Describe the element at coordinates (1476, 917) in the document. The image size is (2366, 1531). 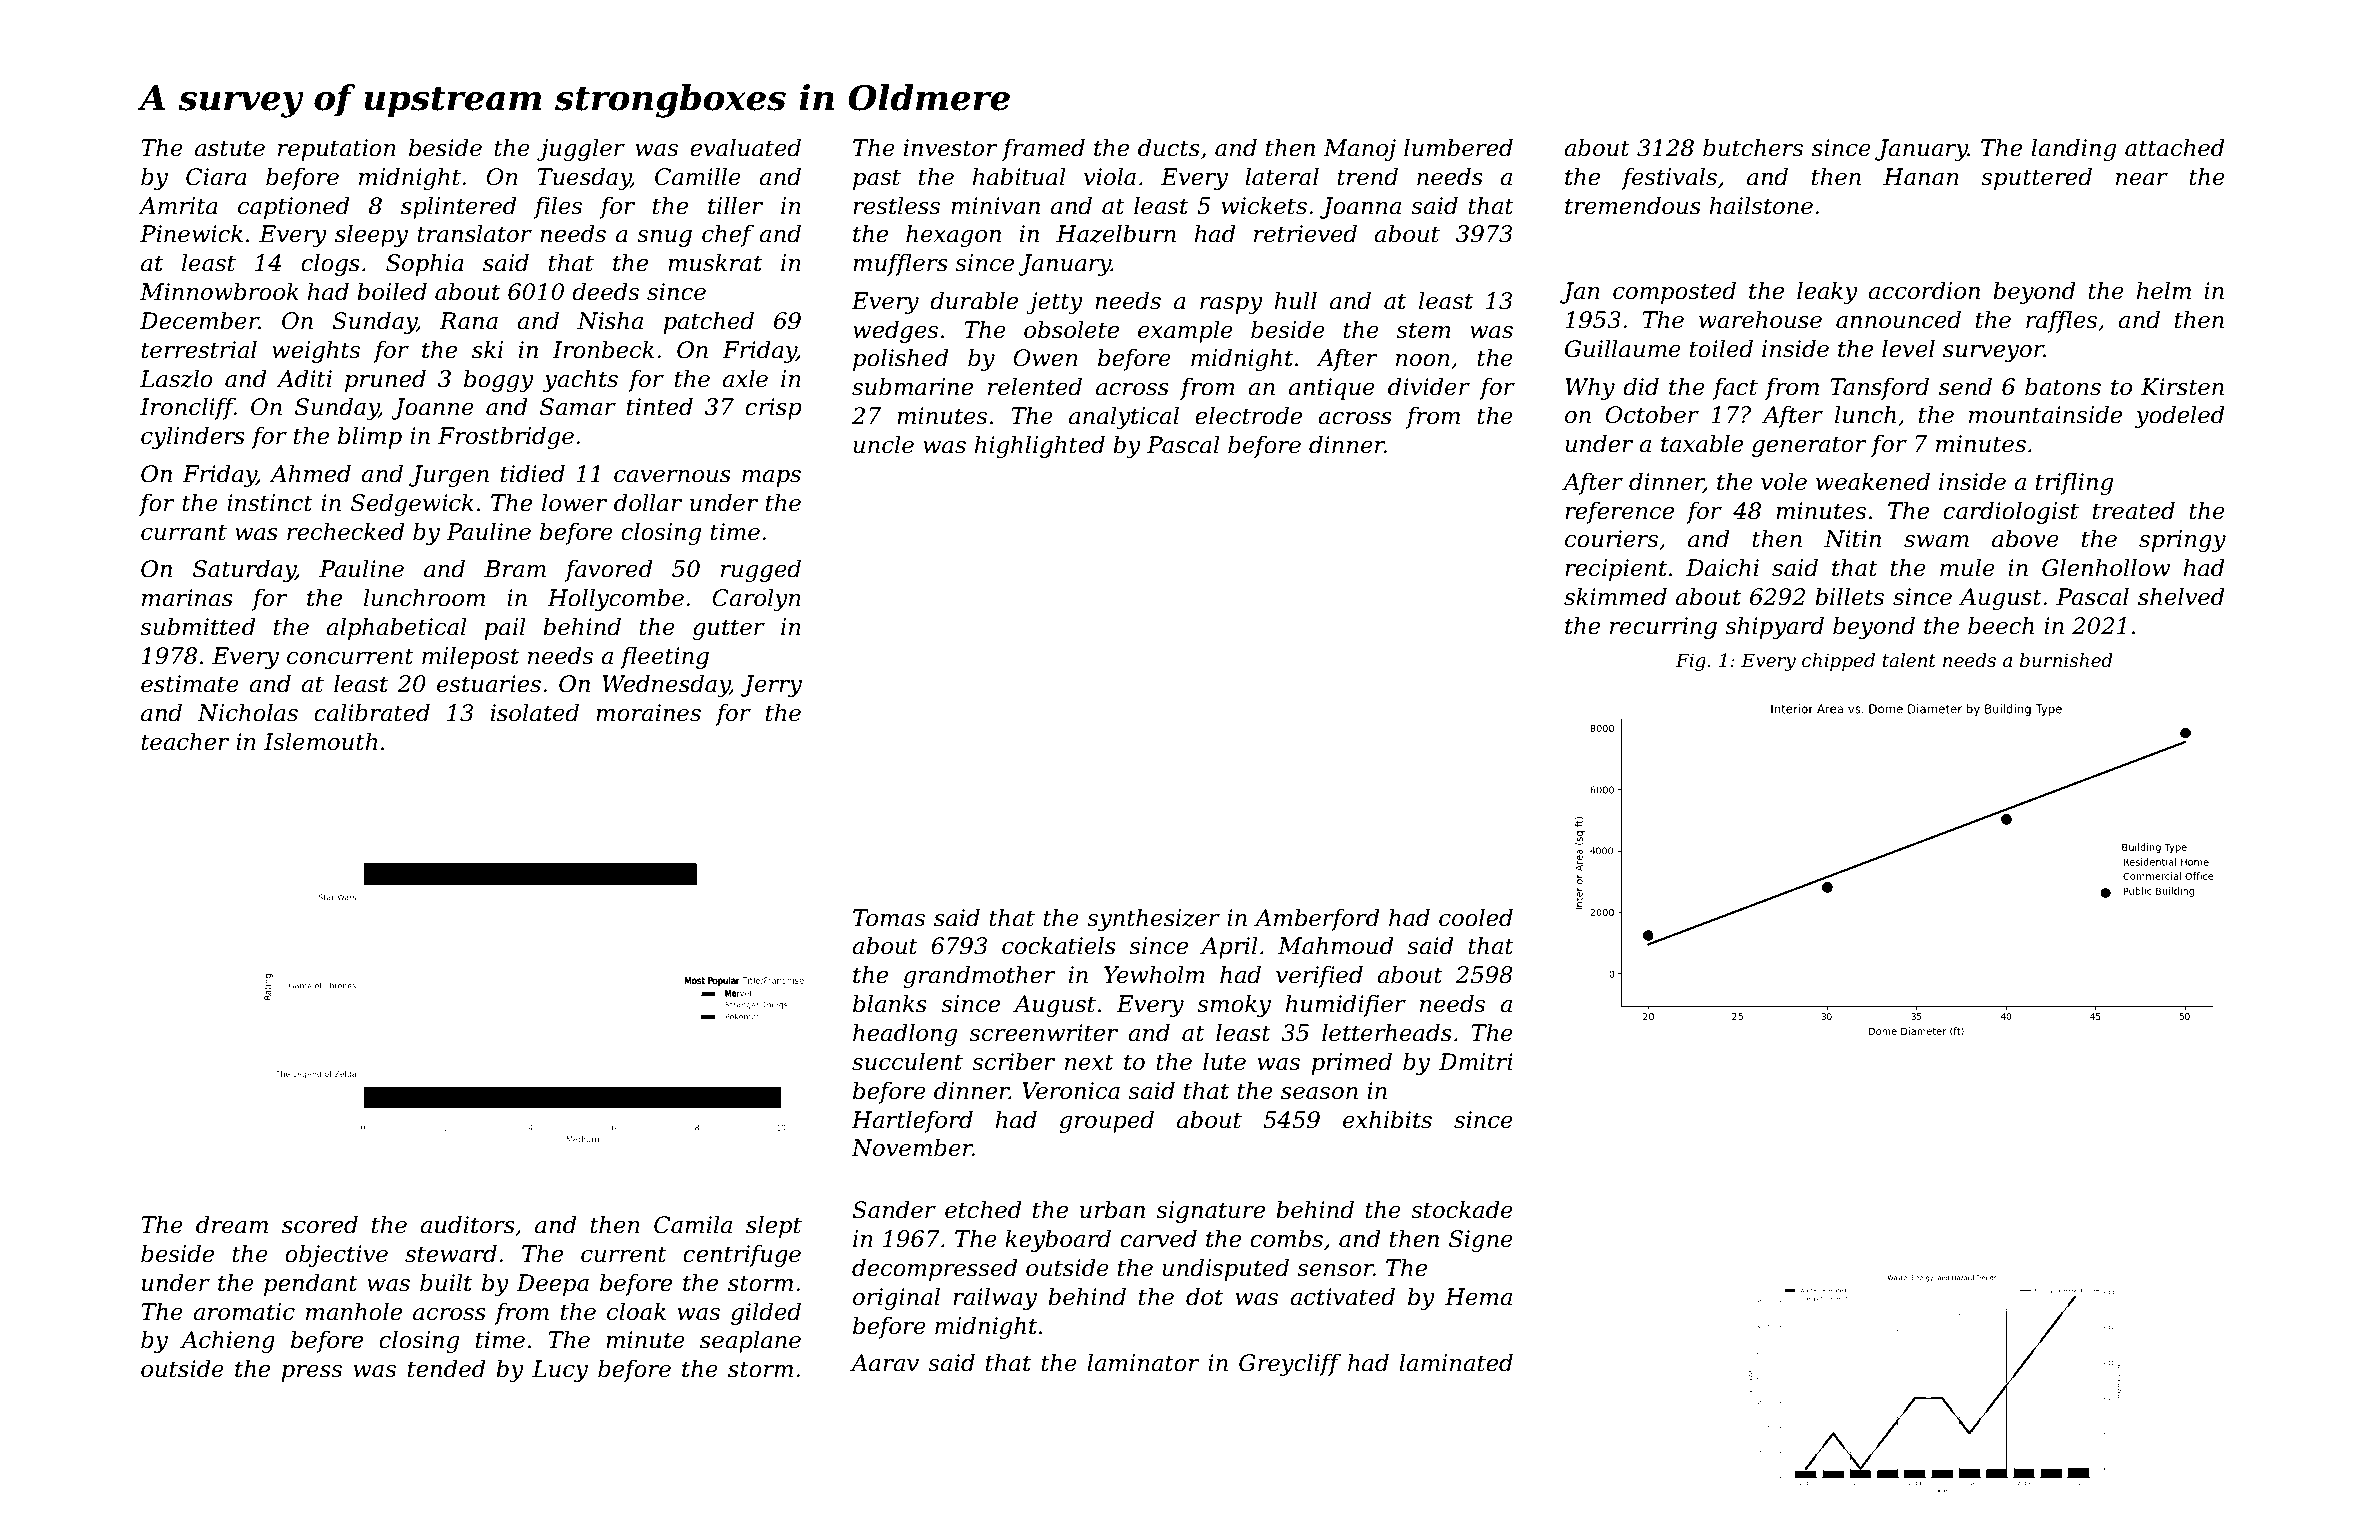
I see `cooled` at that location.
